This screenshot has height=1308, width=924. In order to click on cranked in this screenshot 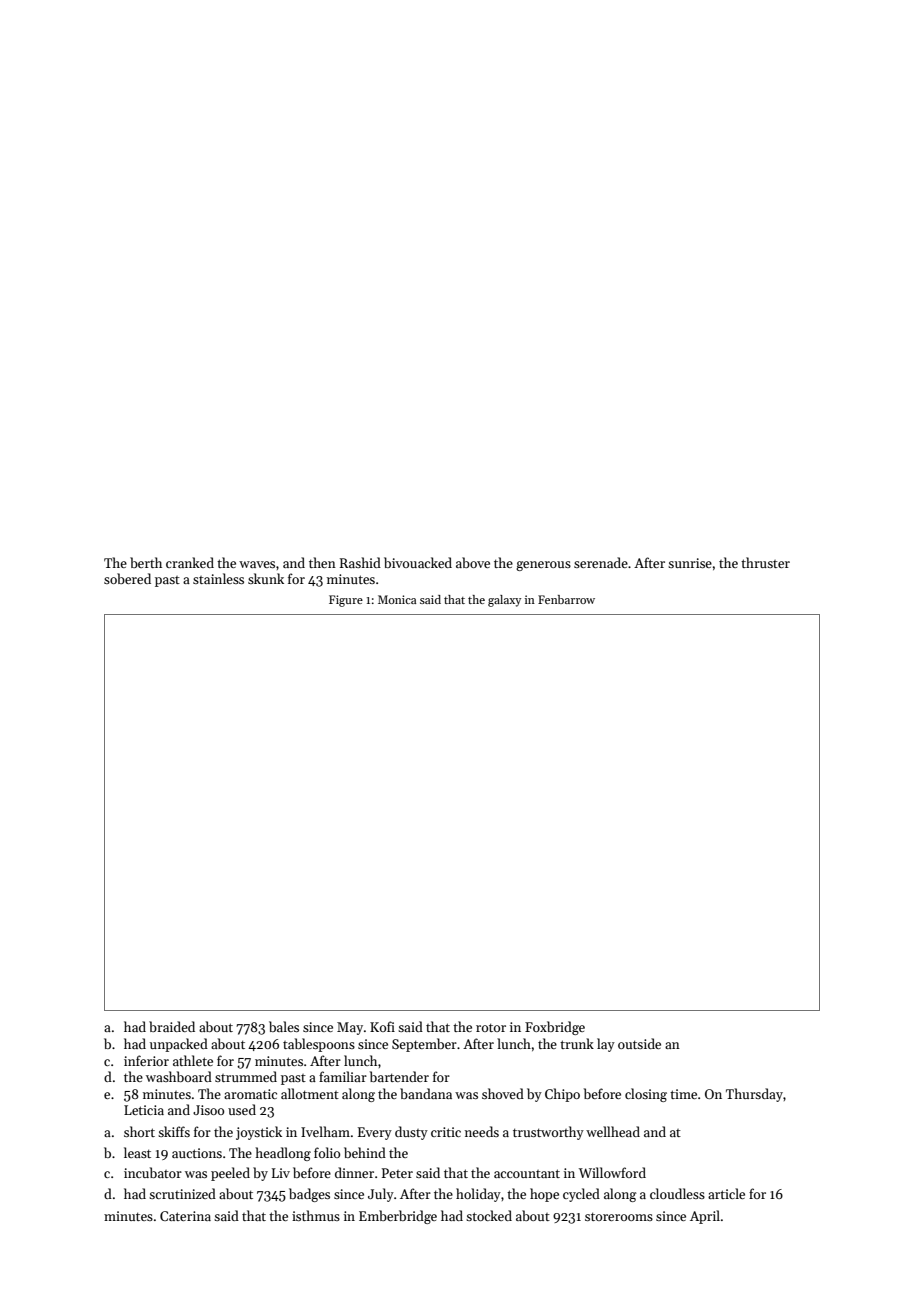, I will do `click(190, 562)`.
